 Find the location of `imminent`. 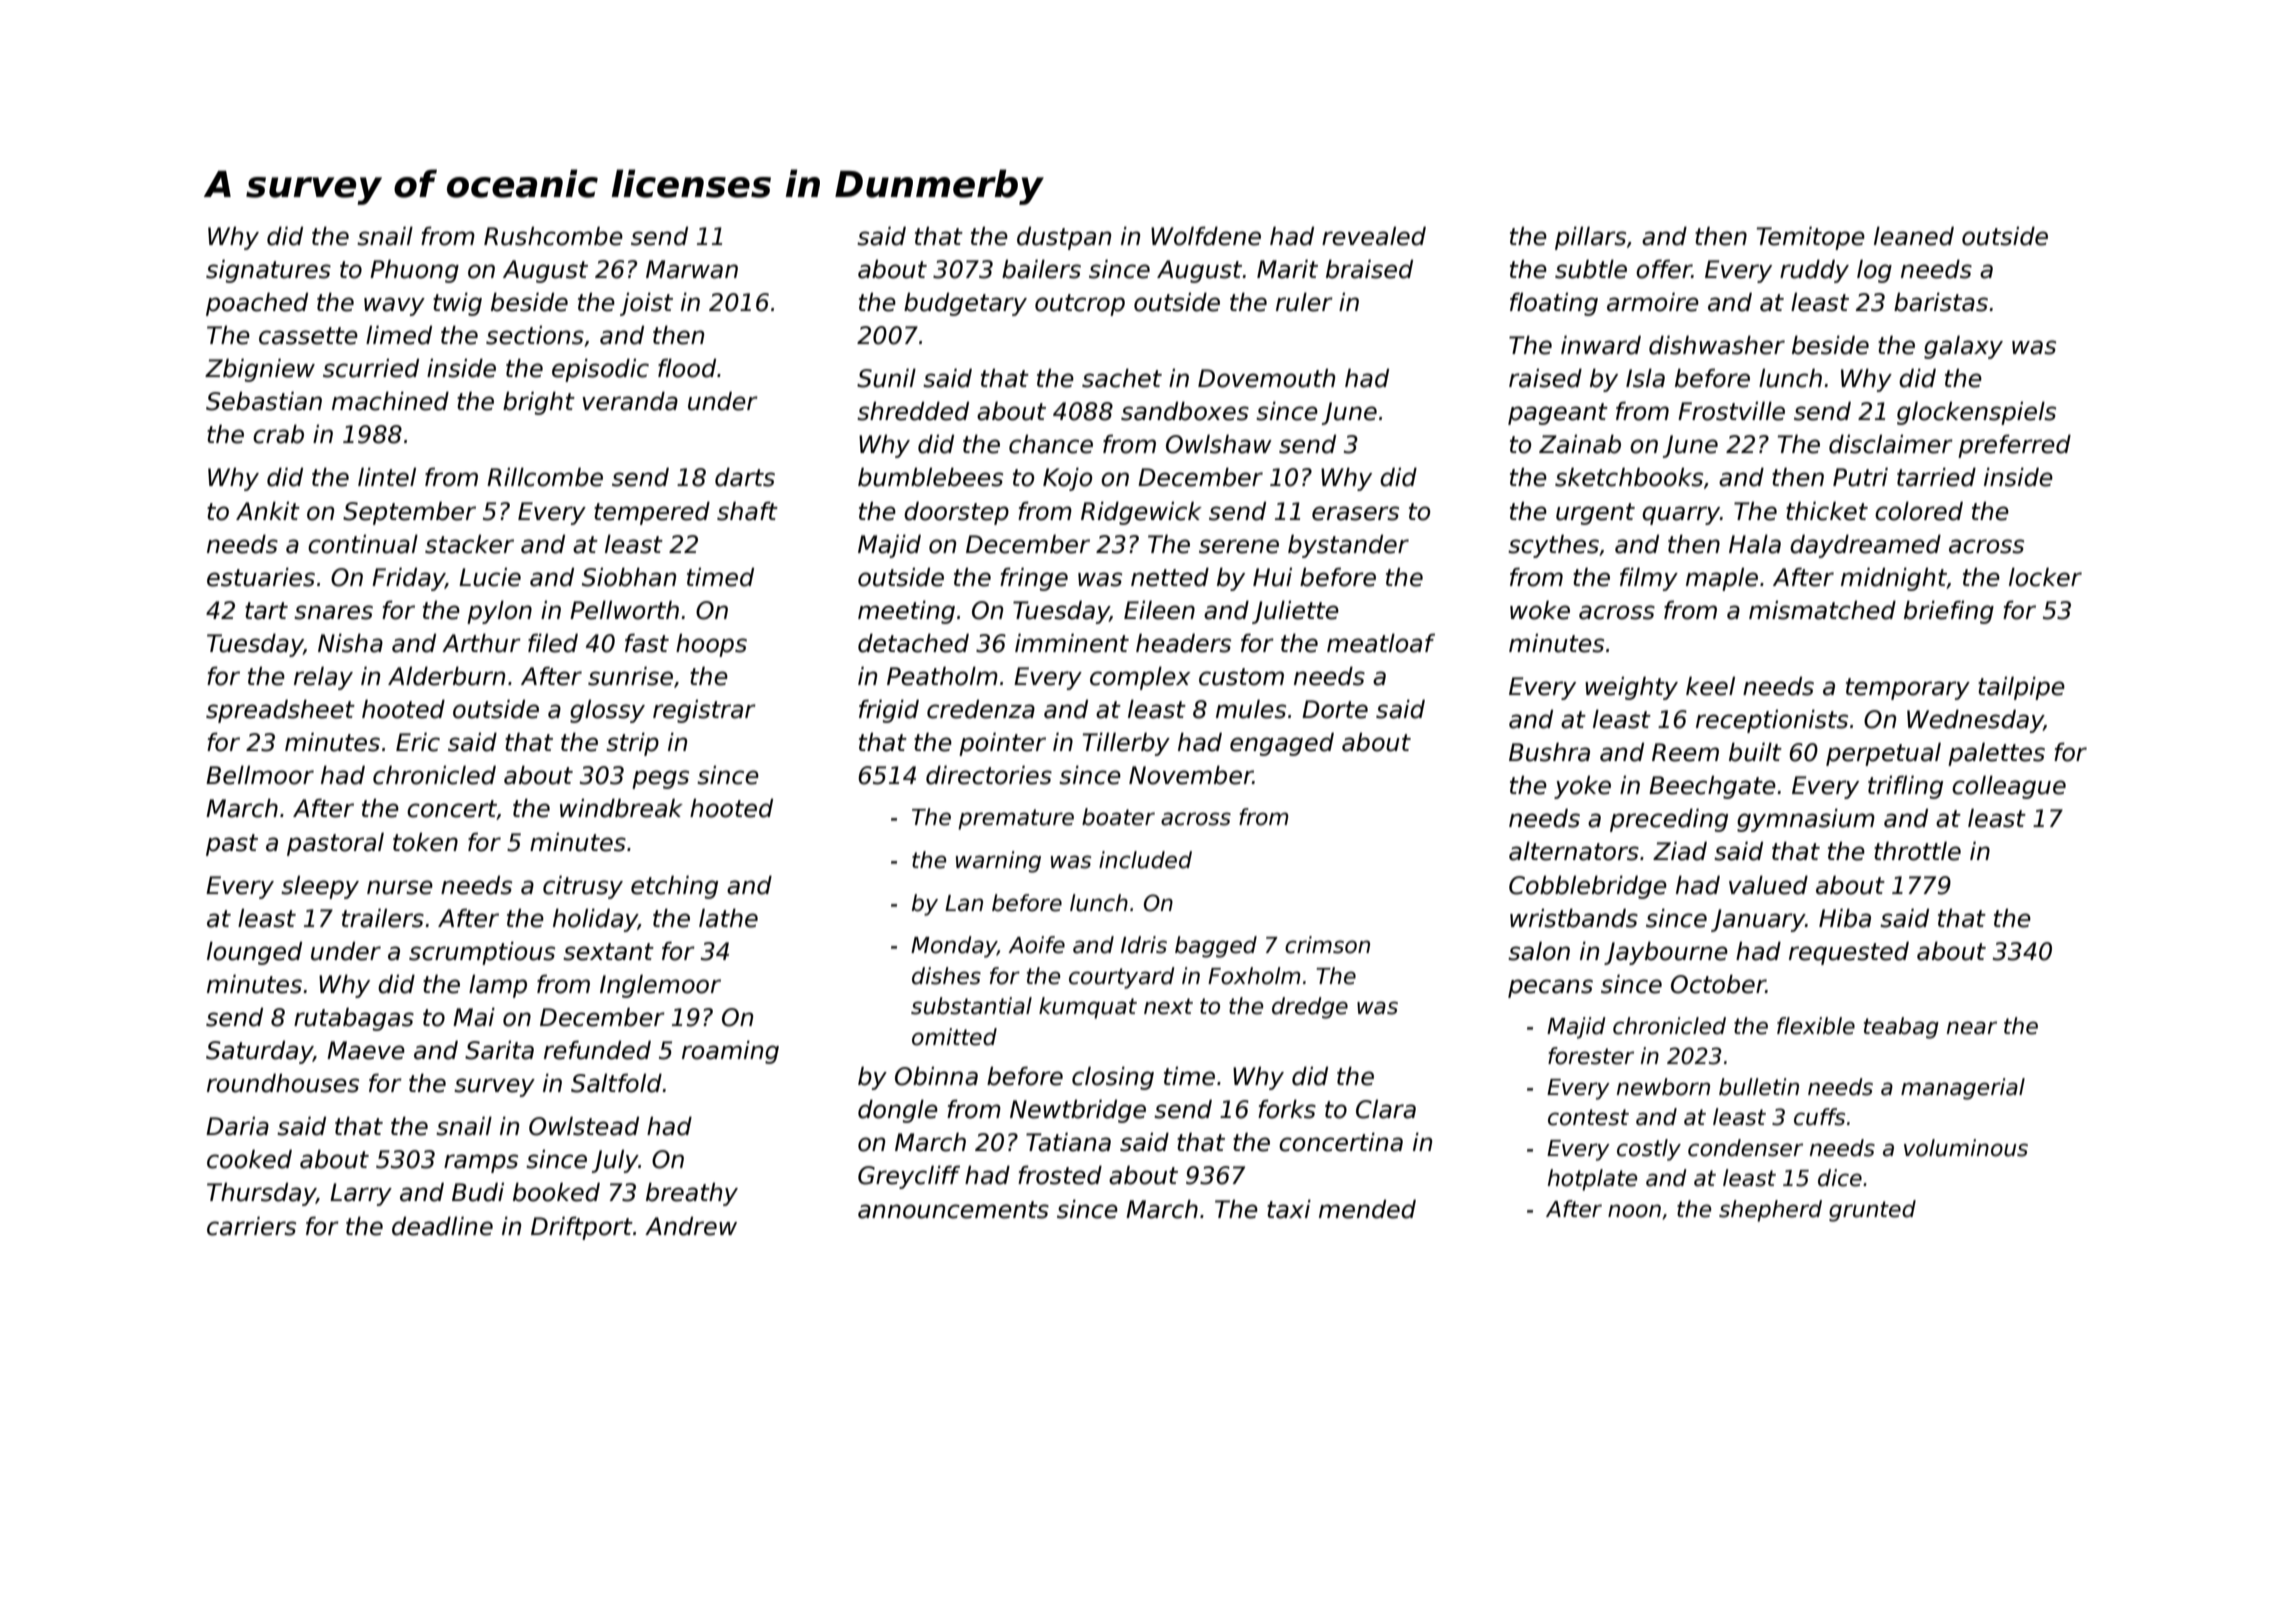

imminent is located at coordinates (1072, 643).
